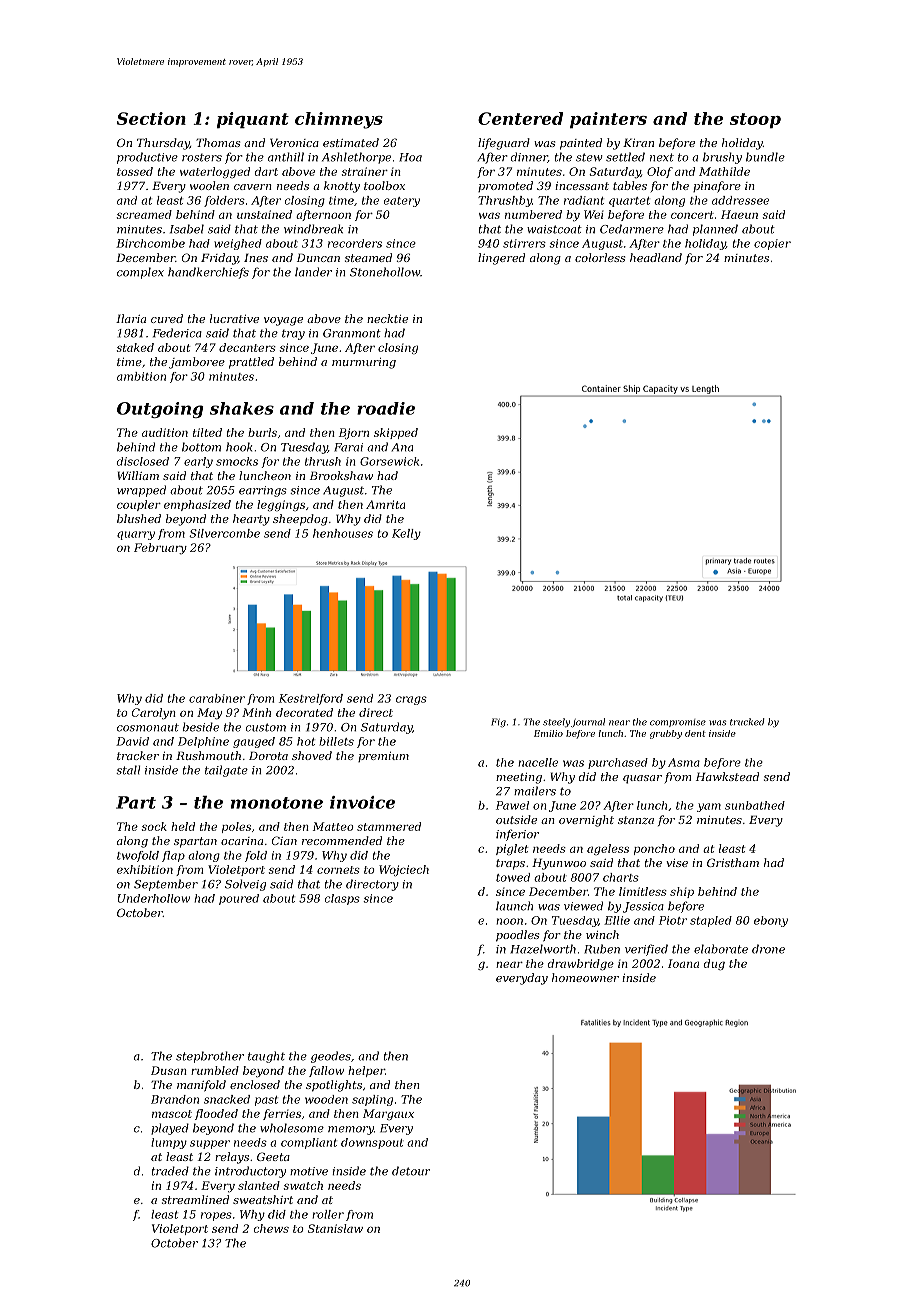  What do you see at coordinates (169, 1070) in the page?
I see `Dusan` at bounding box center [169, 1070].
